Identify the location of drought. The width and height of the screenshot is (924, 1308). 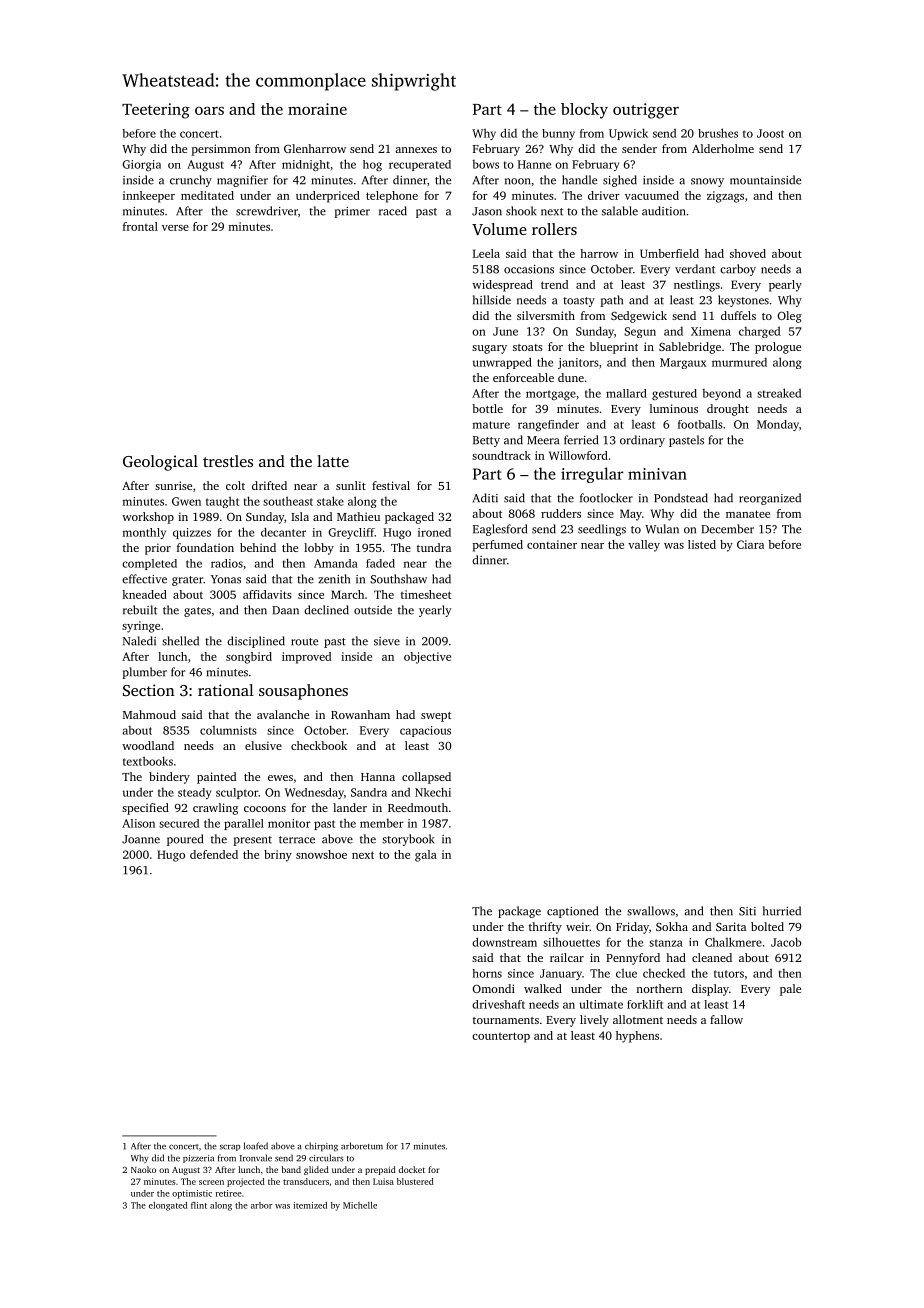
(728, 410).
